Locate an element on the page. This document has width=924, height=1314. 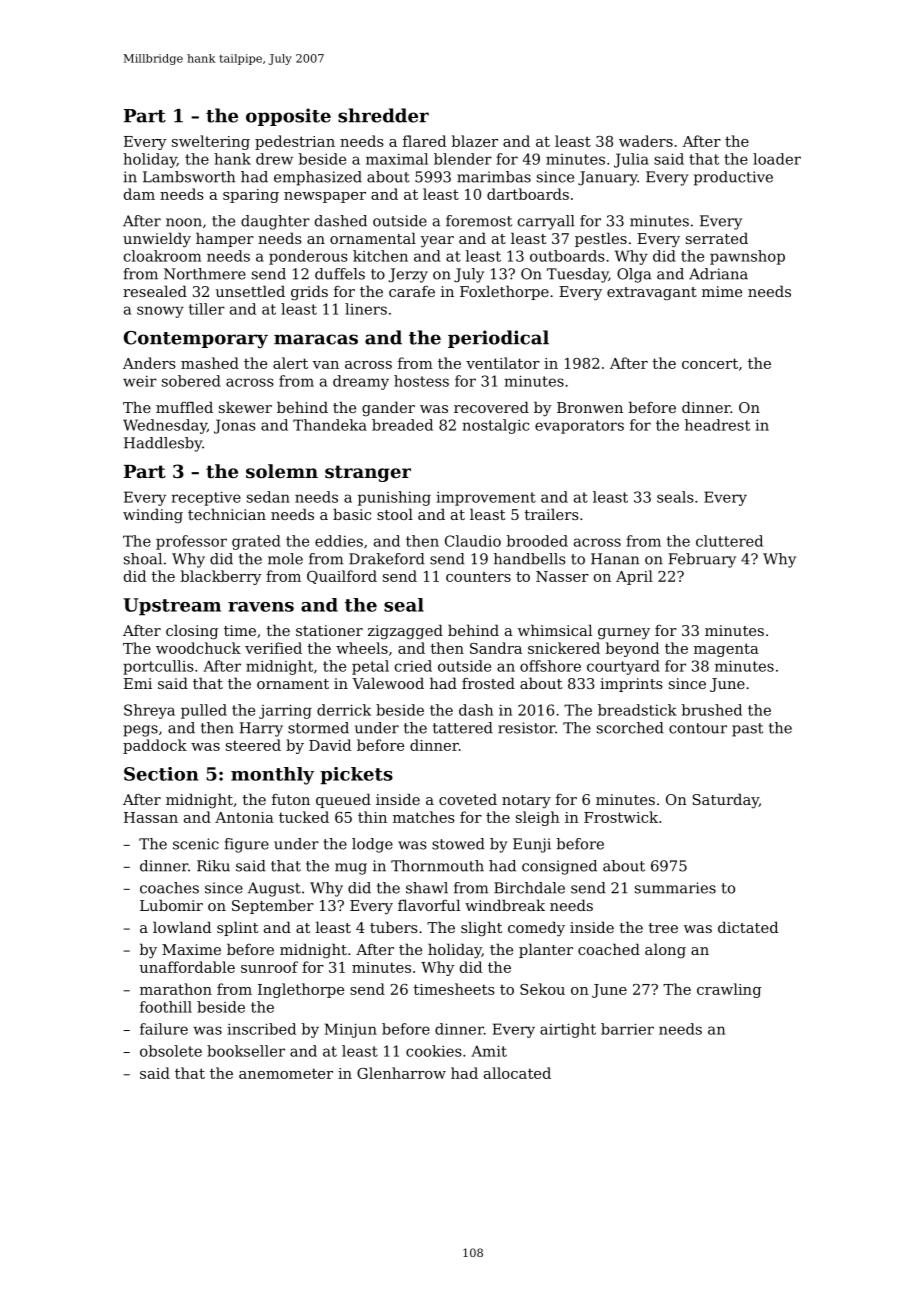
obsolete is located at coordinates (171, 1051).
